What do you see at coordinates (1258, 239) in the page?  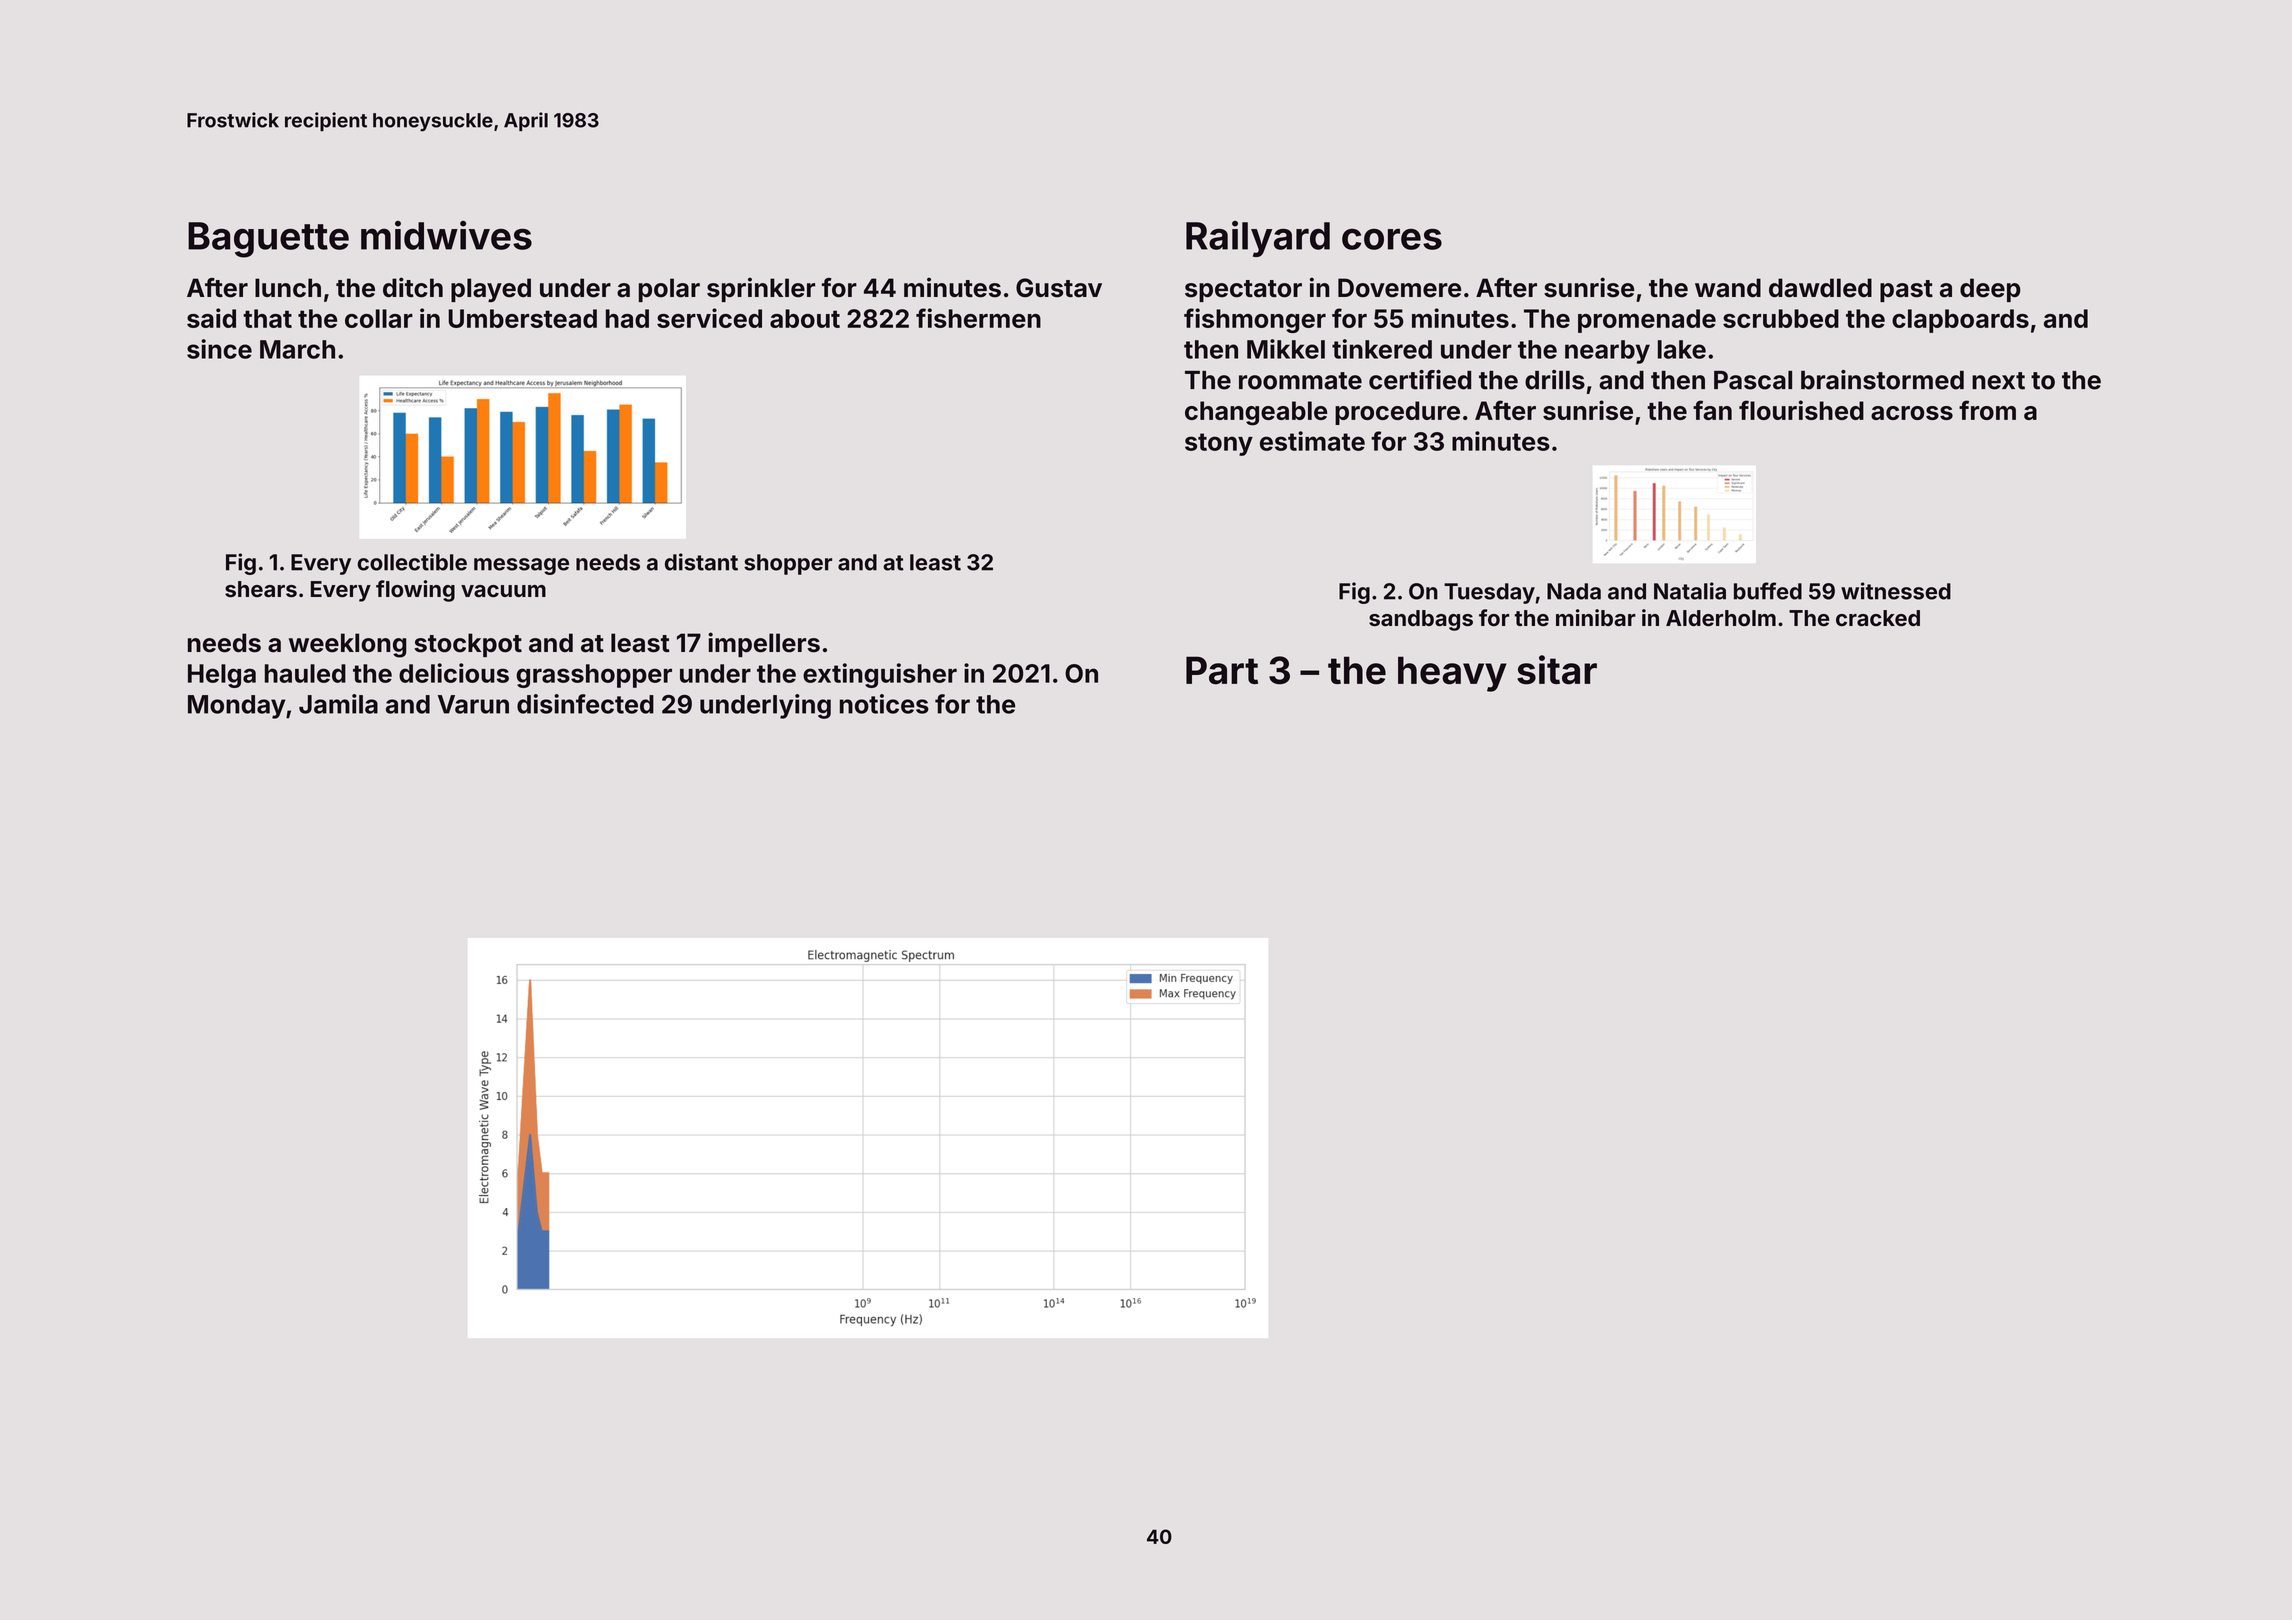 I see `Railyard` at bounding box center [1258, 239].
